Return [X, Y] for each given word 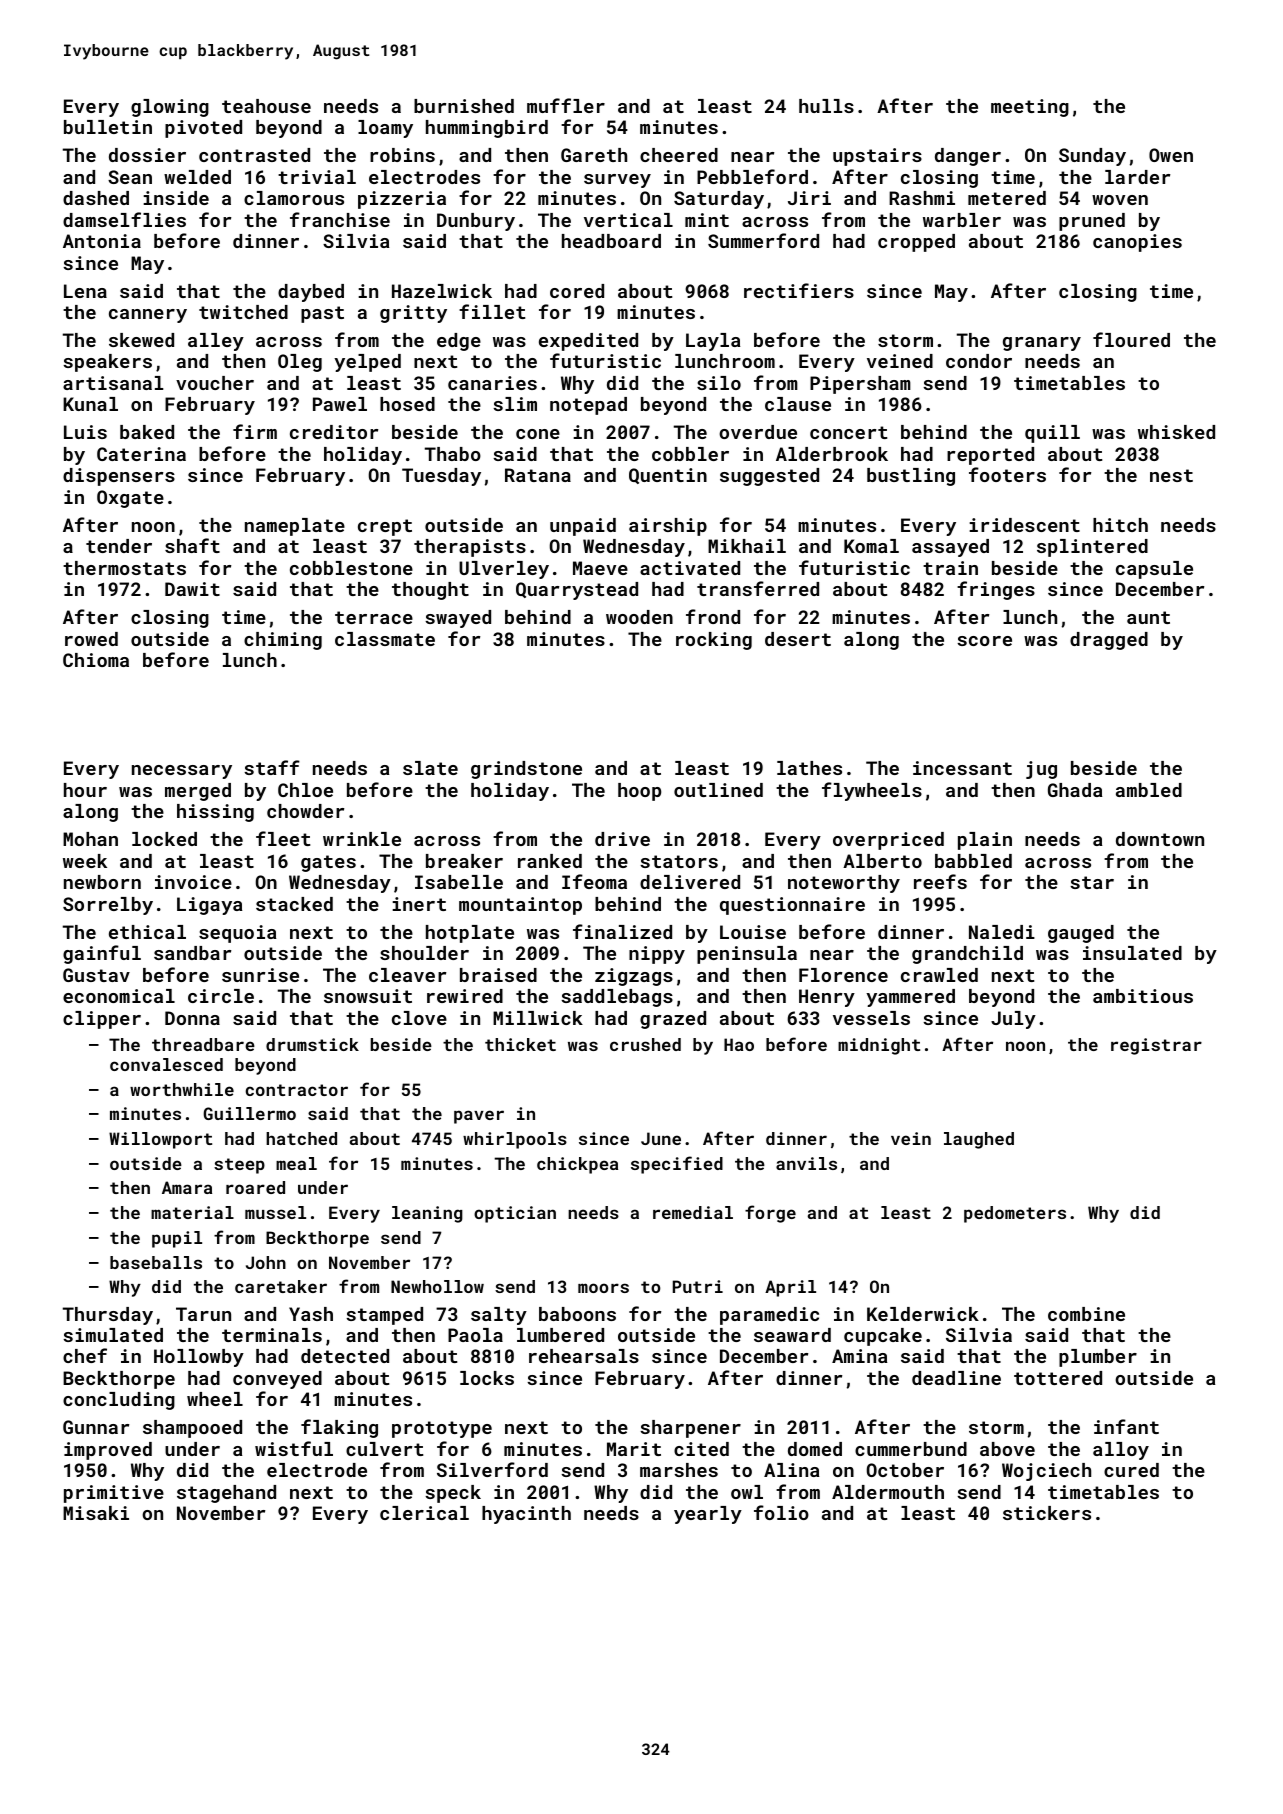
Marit [634, 1449]
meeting [1030, 108]
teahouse [266, 106]
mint [707, 220]
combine [1086, 1314]
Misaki [96, 1513]
